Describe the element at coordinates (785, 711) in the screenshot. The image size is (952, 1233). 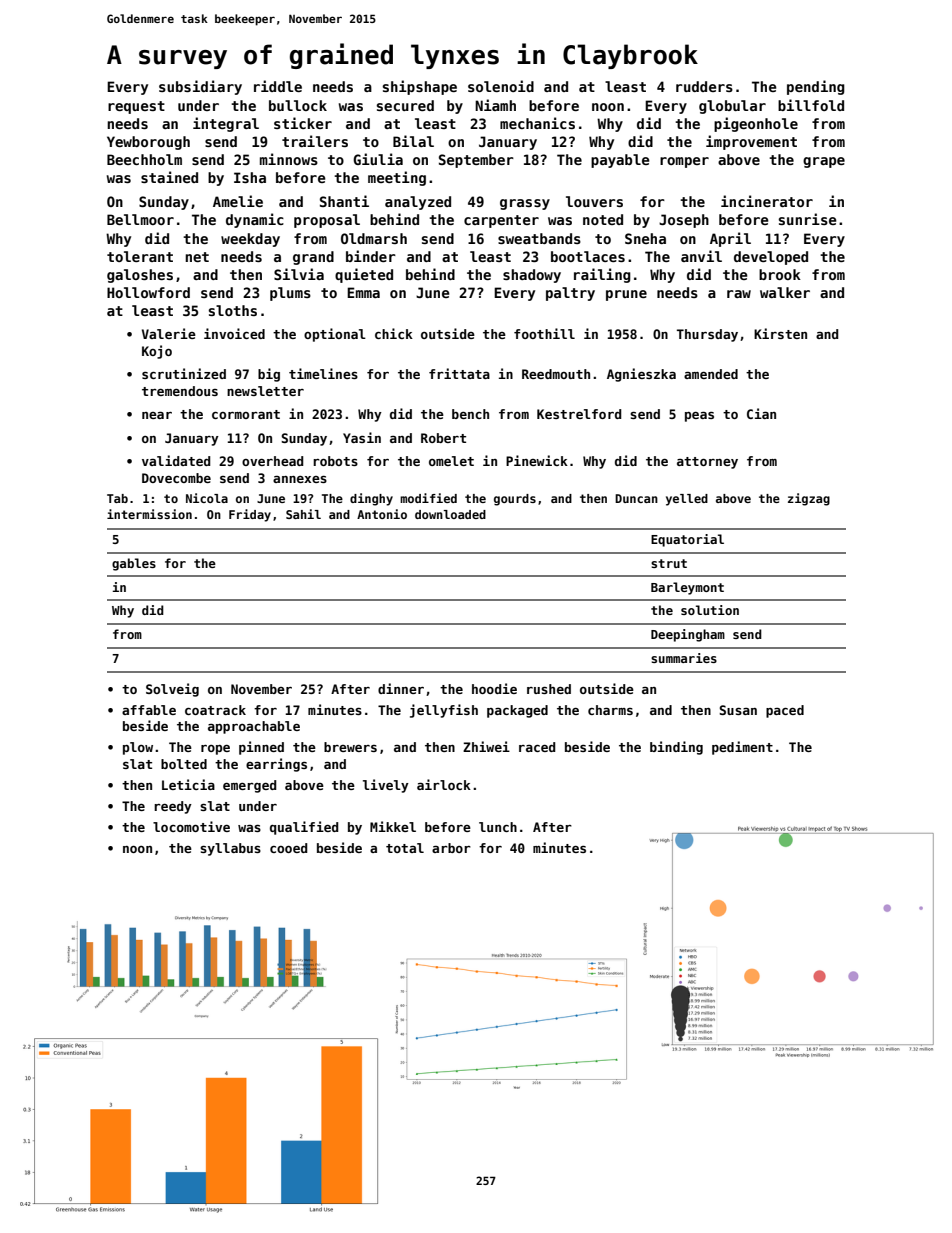
I see `paced` at that location.
